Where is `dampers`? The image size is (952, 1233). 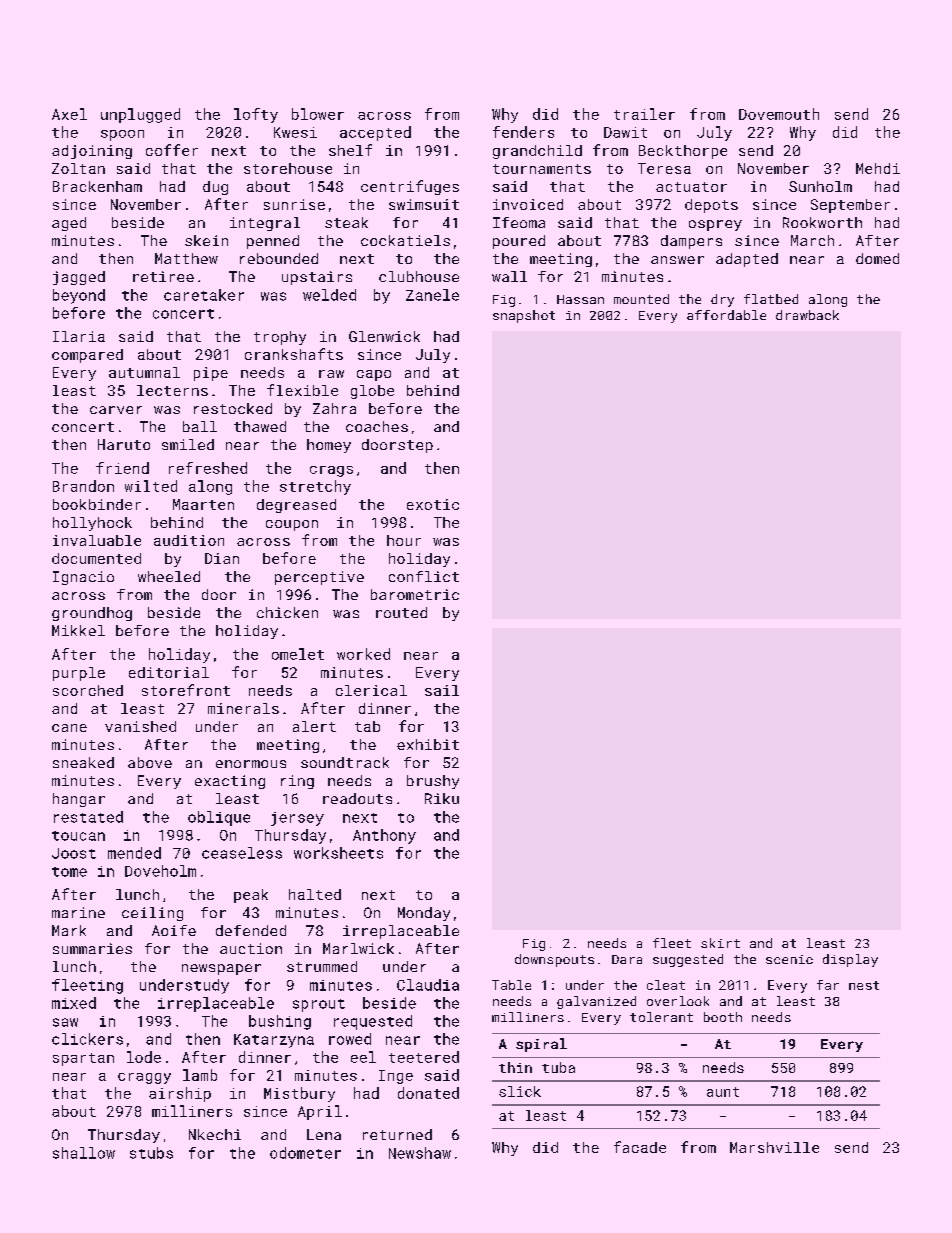
dampers is located at coordinates (691, 242).
